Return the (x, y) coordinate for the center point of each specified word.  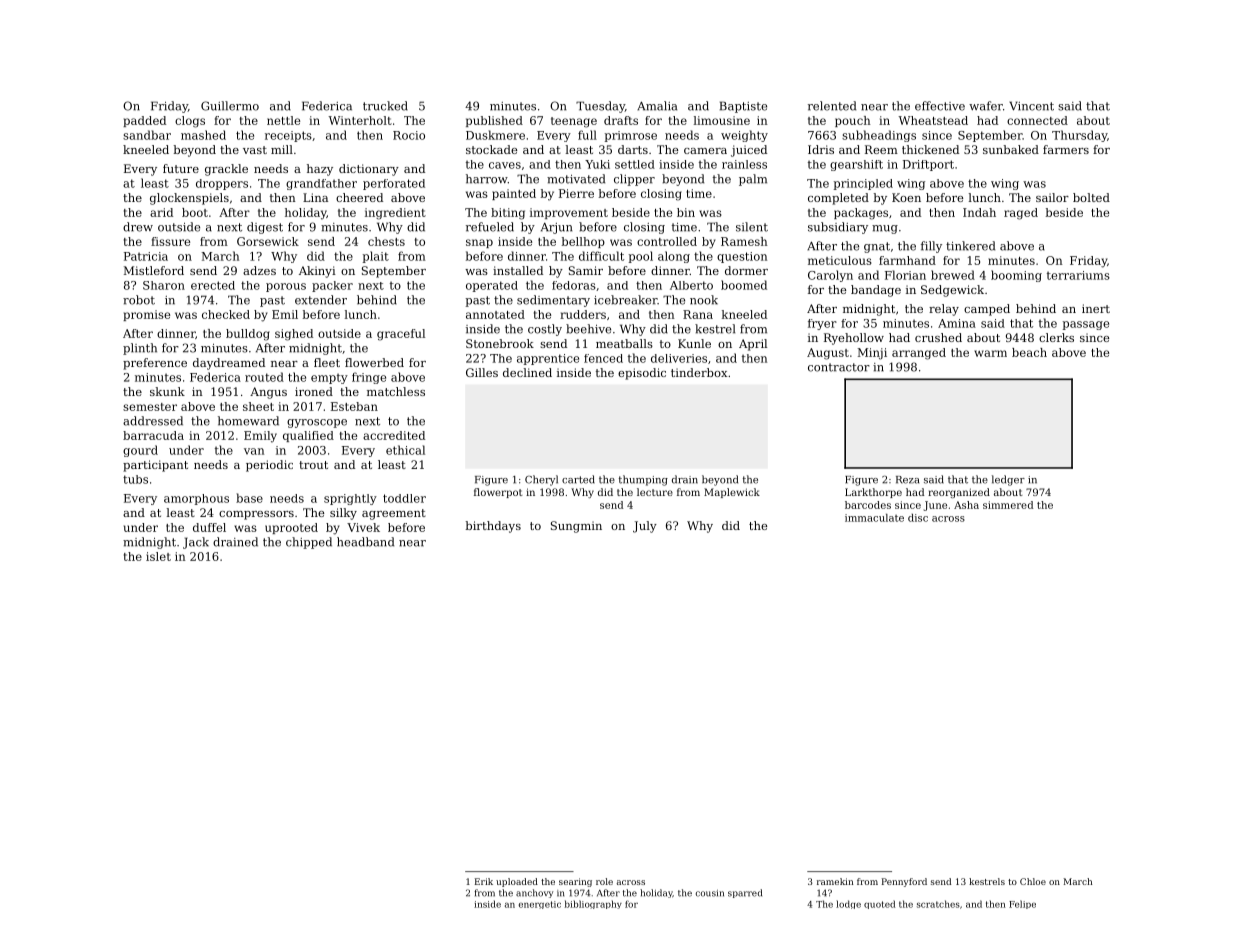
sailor (1052, 197)
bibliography (593, 904)
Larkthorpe (873, 493)
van (254, 451)
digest (265, 228)
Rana (698, 314)
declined (527, 372)
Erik (484, 881)
